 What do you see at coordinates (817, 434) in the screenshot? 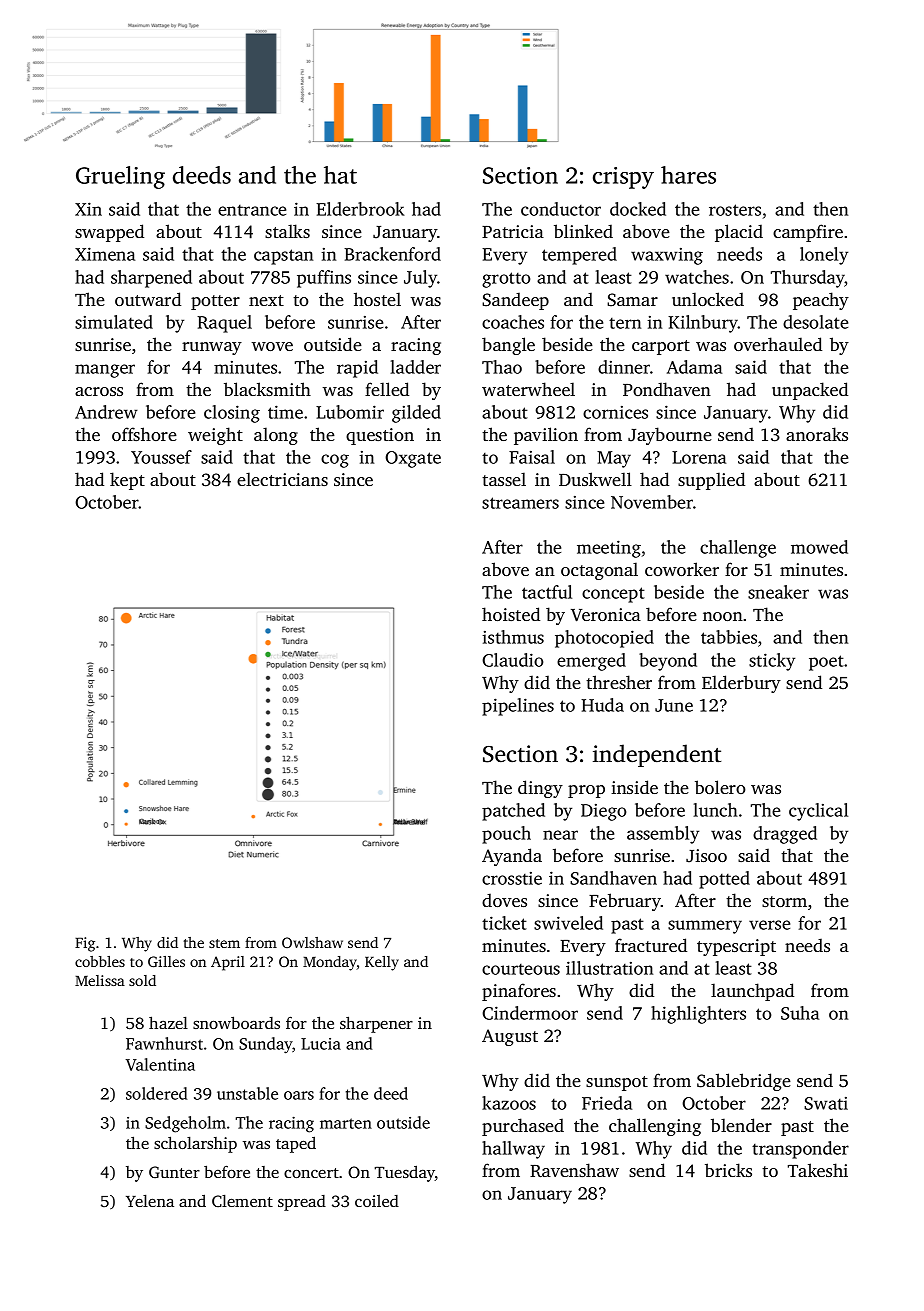
I see `anoraks` at bounding box center [817, 434].
